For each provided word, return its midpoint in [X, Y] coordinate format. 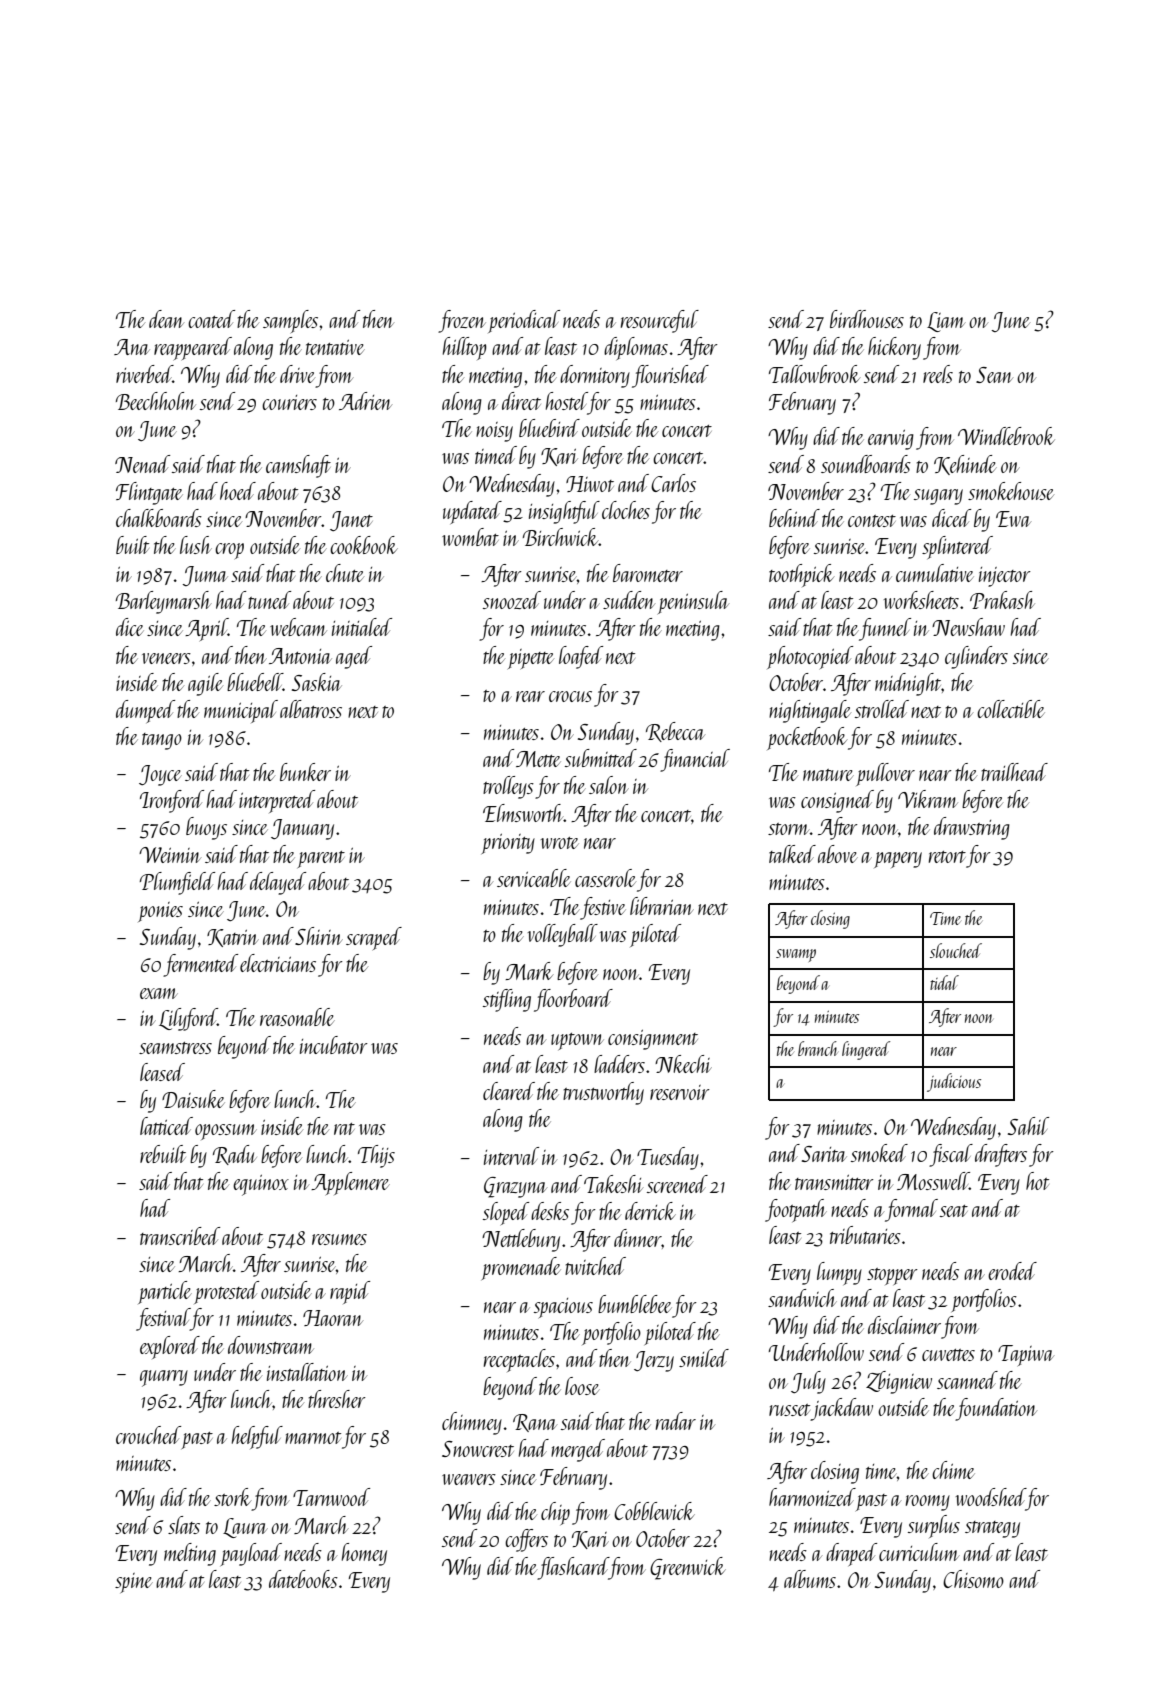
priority [508, 844]
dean [166, 319]
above [838, 854]
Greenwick [688, 1568]
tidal [944, 982]
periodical [524, 321]
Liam [946, 322]
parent [321, 859]
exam [159, 993]
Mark [529, 971]
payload [251, 1554]
